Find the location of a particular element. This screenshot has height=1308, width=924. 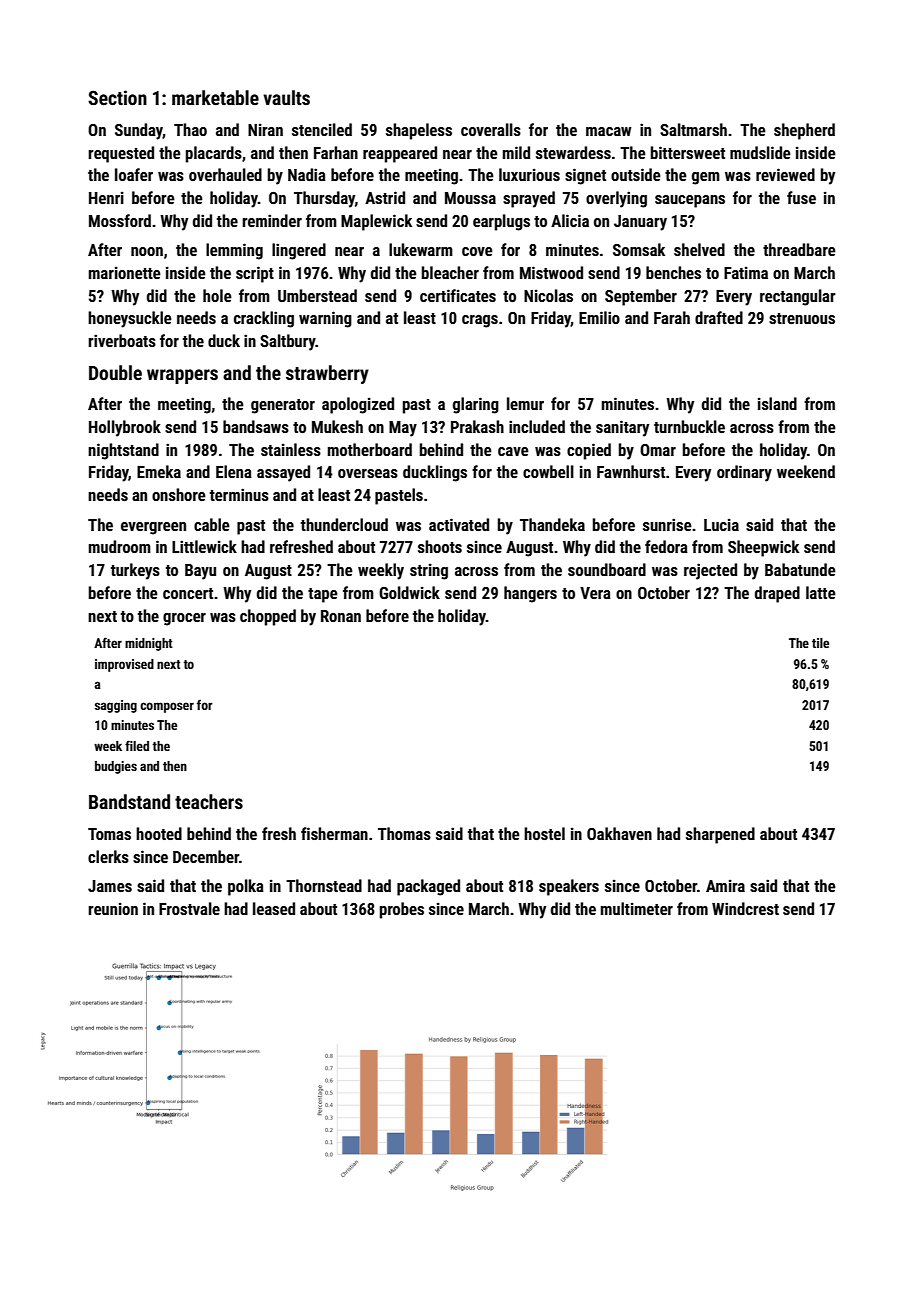

Ronan is located at coordinates (341, 616).
